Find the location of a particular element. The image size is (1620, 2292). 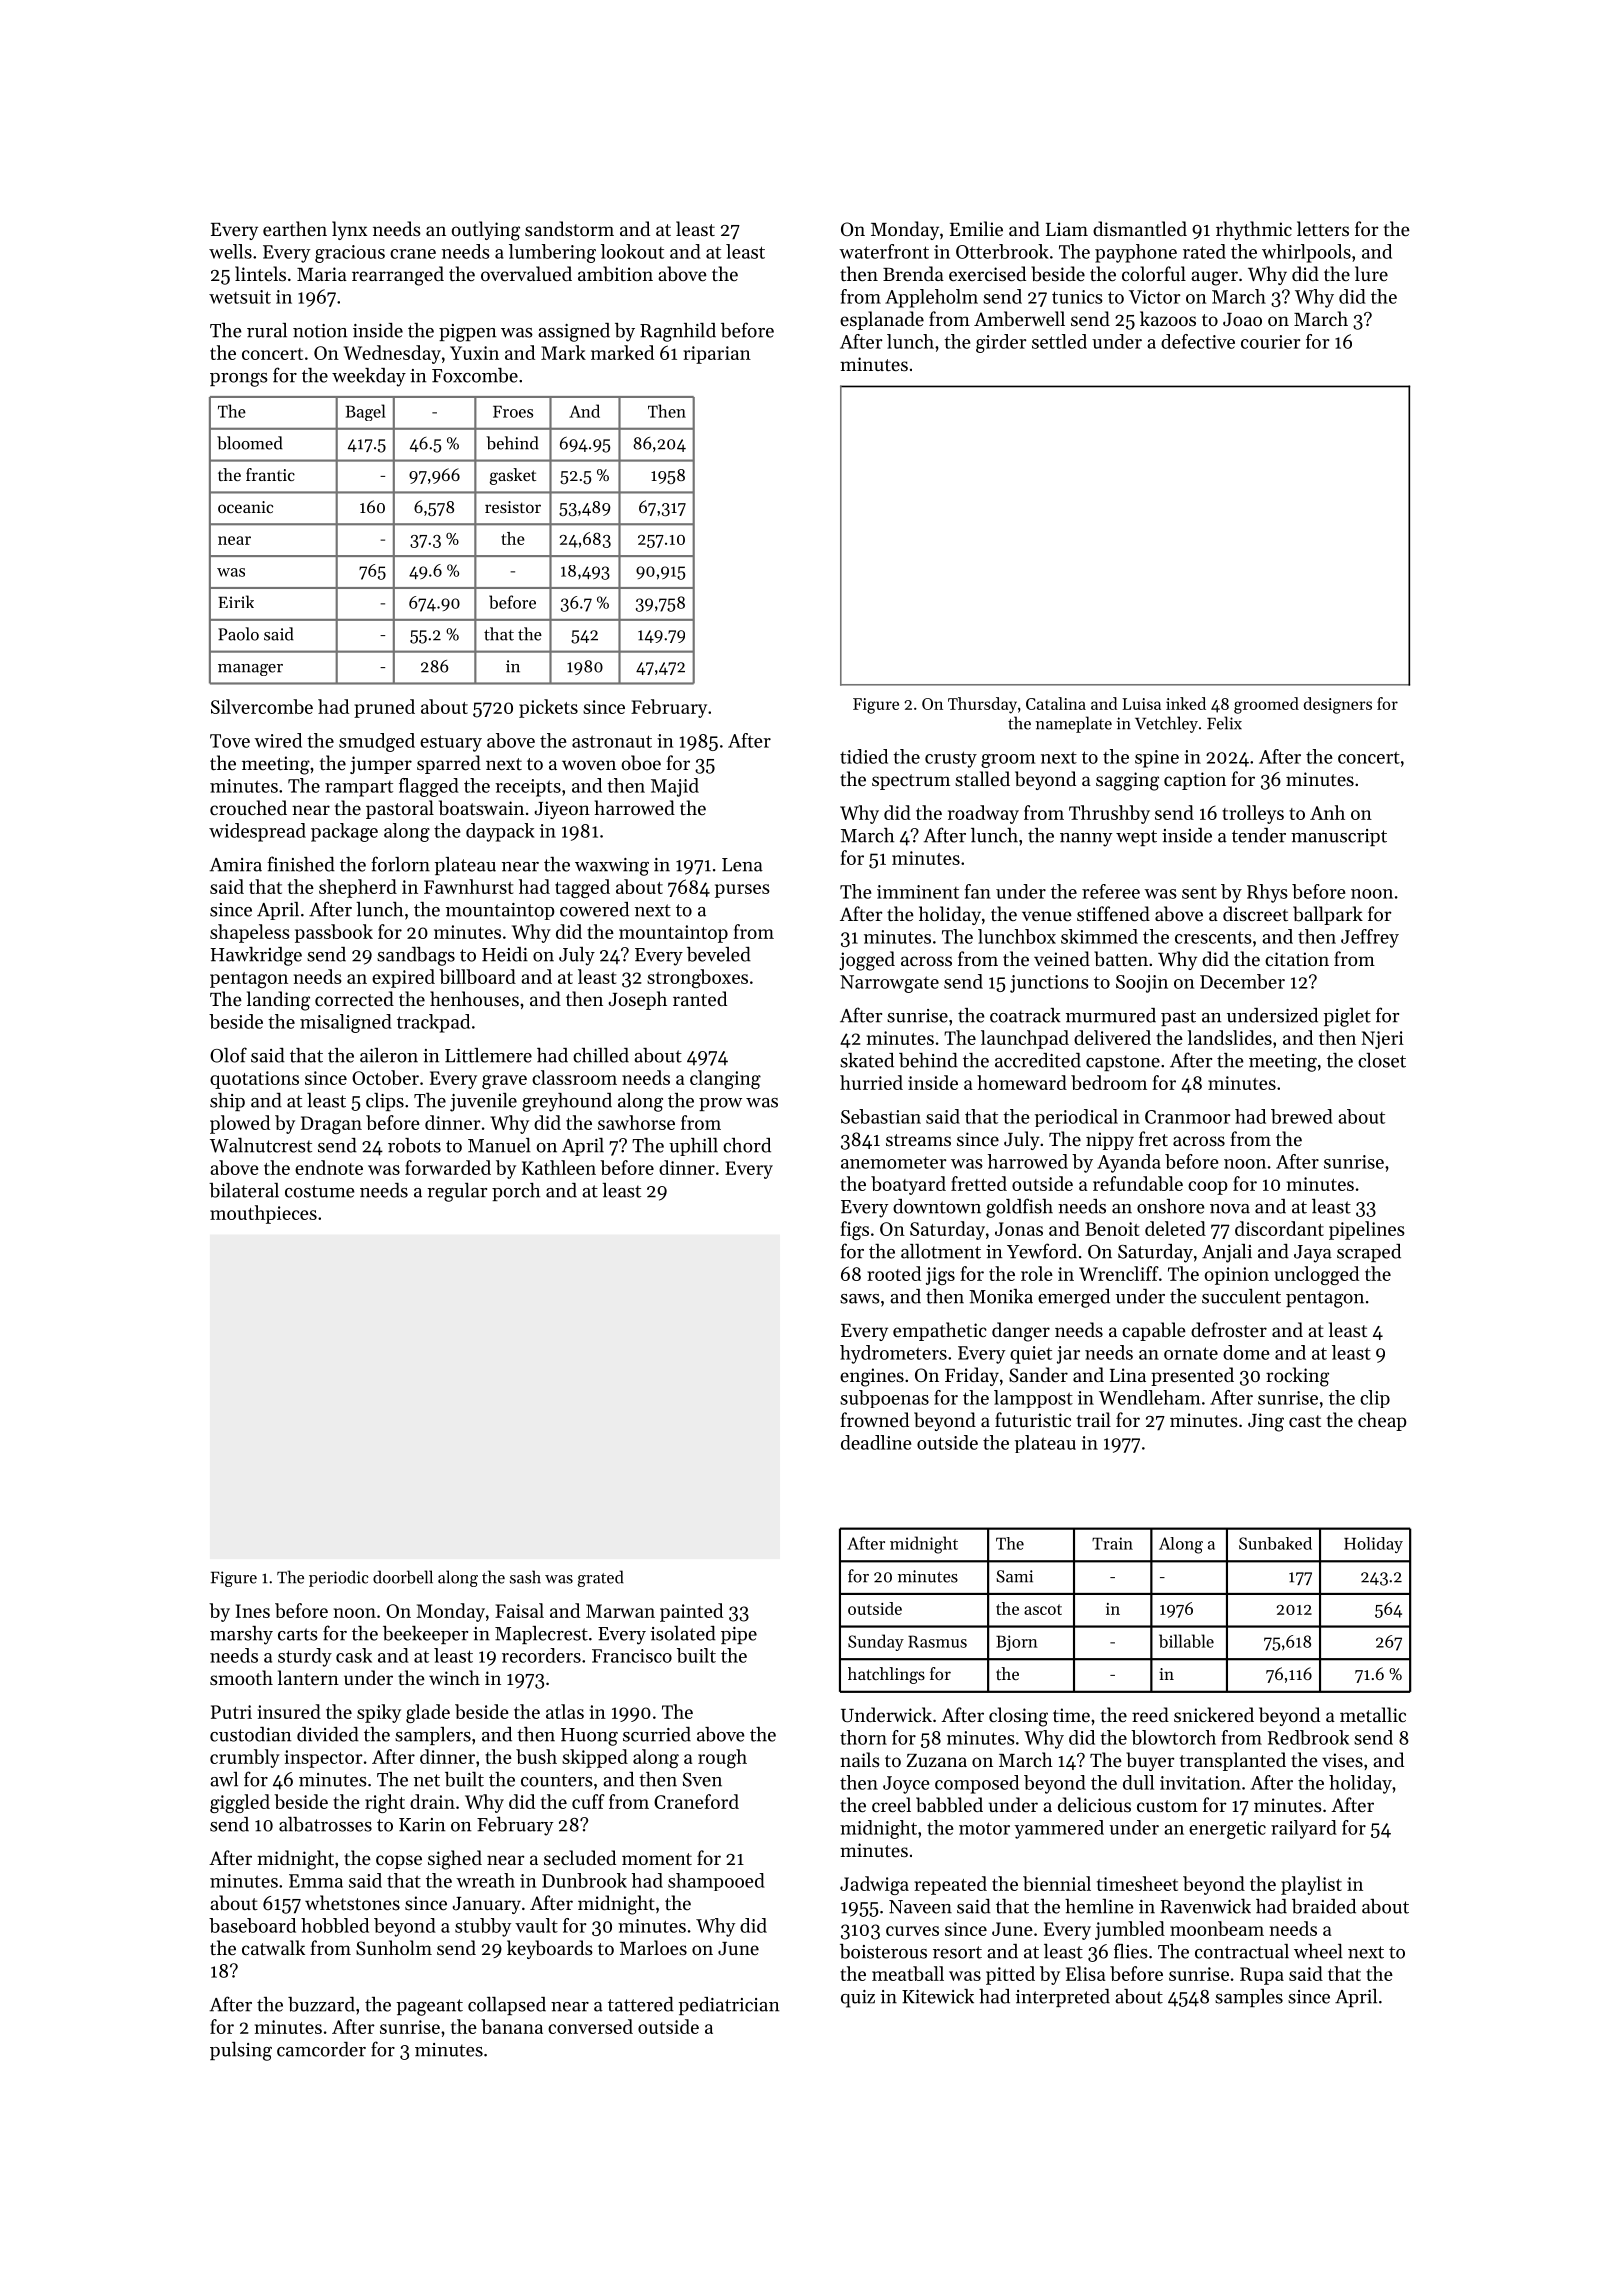

camcorder is located at coordinates (321, 2049).
